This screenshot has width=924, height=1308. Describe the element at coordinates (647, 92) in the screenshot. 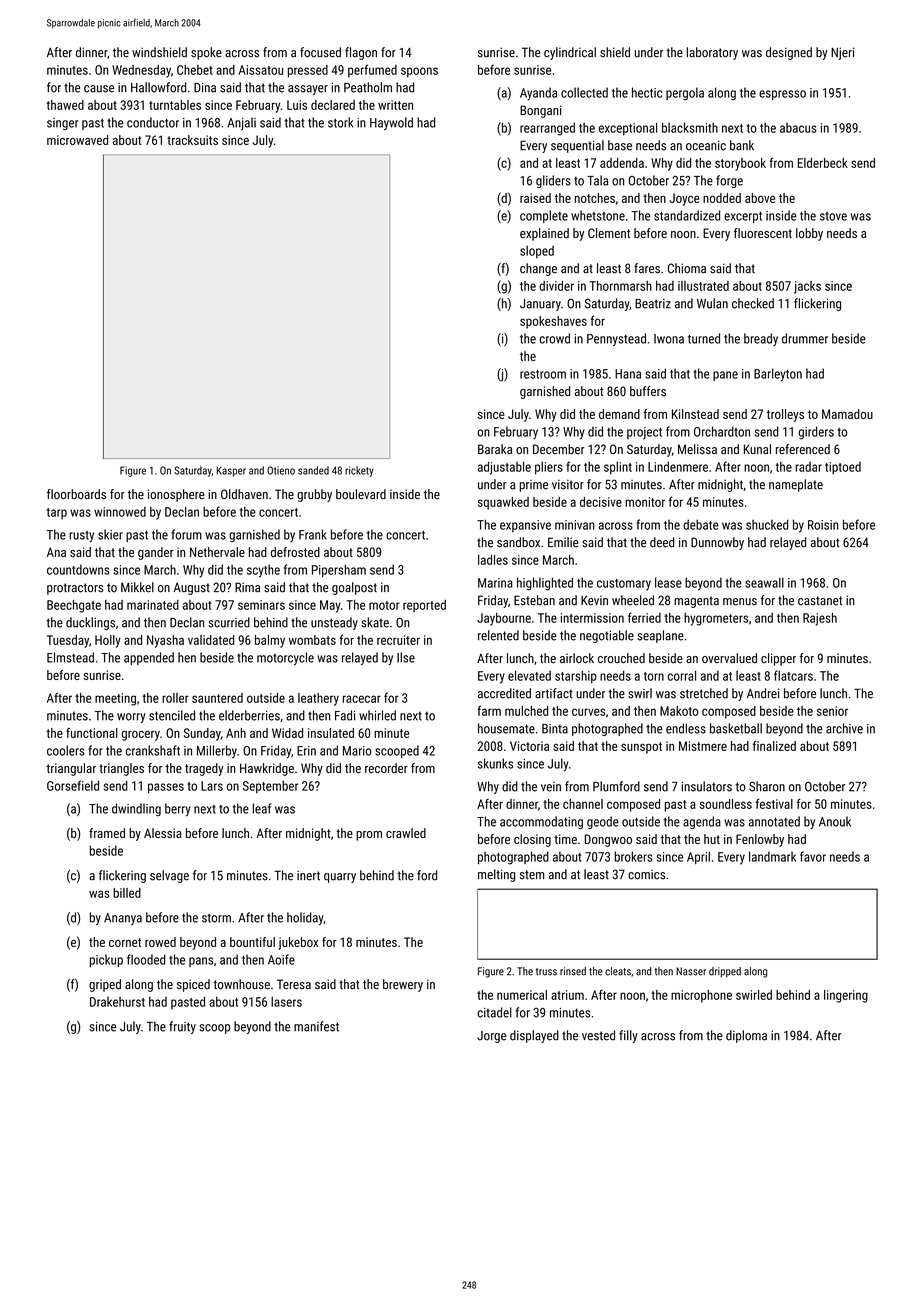

I see `hectic` at that location.
